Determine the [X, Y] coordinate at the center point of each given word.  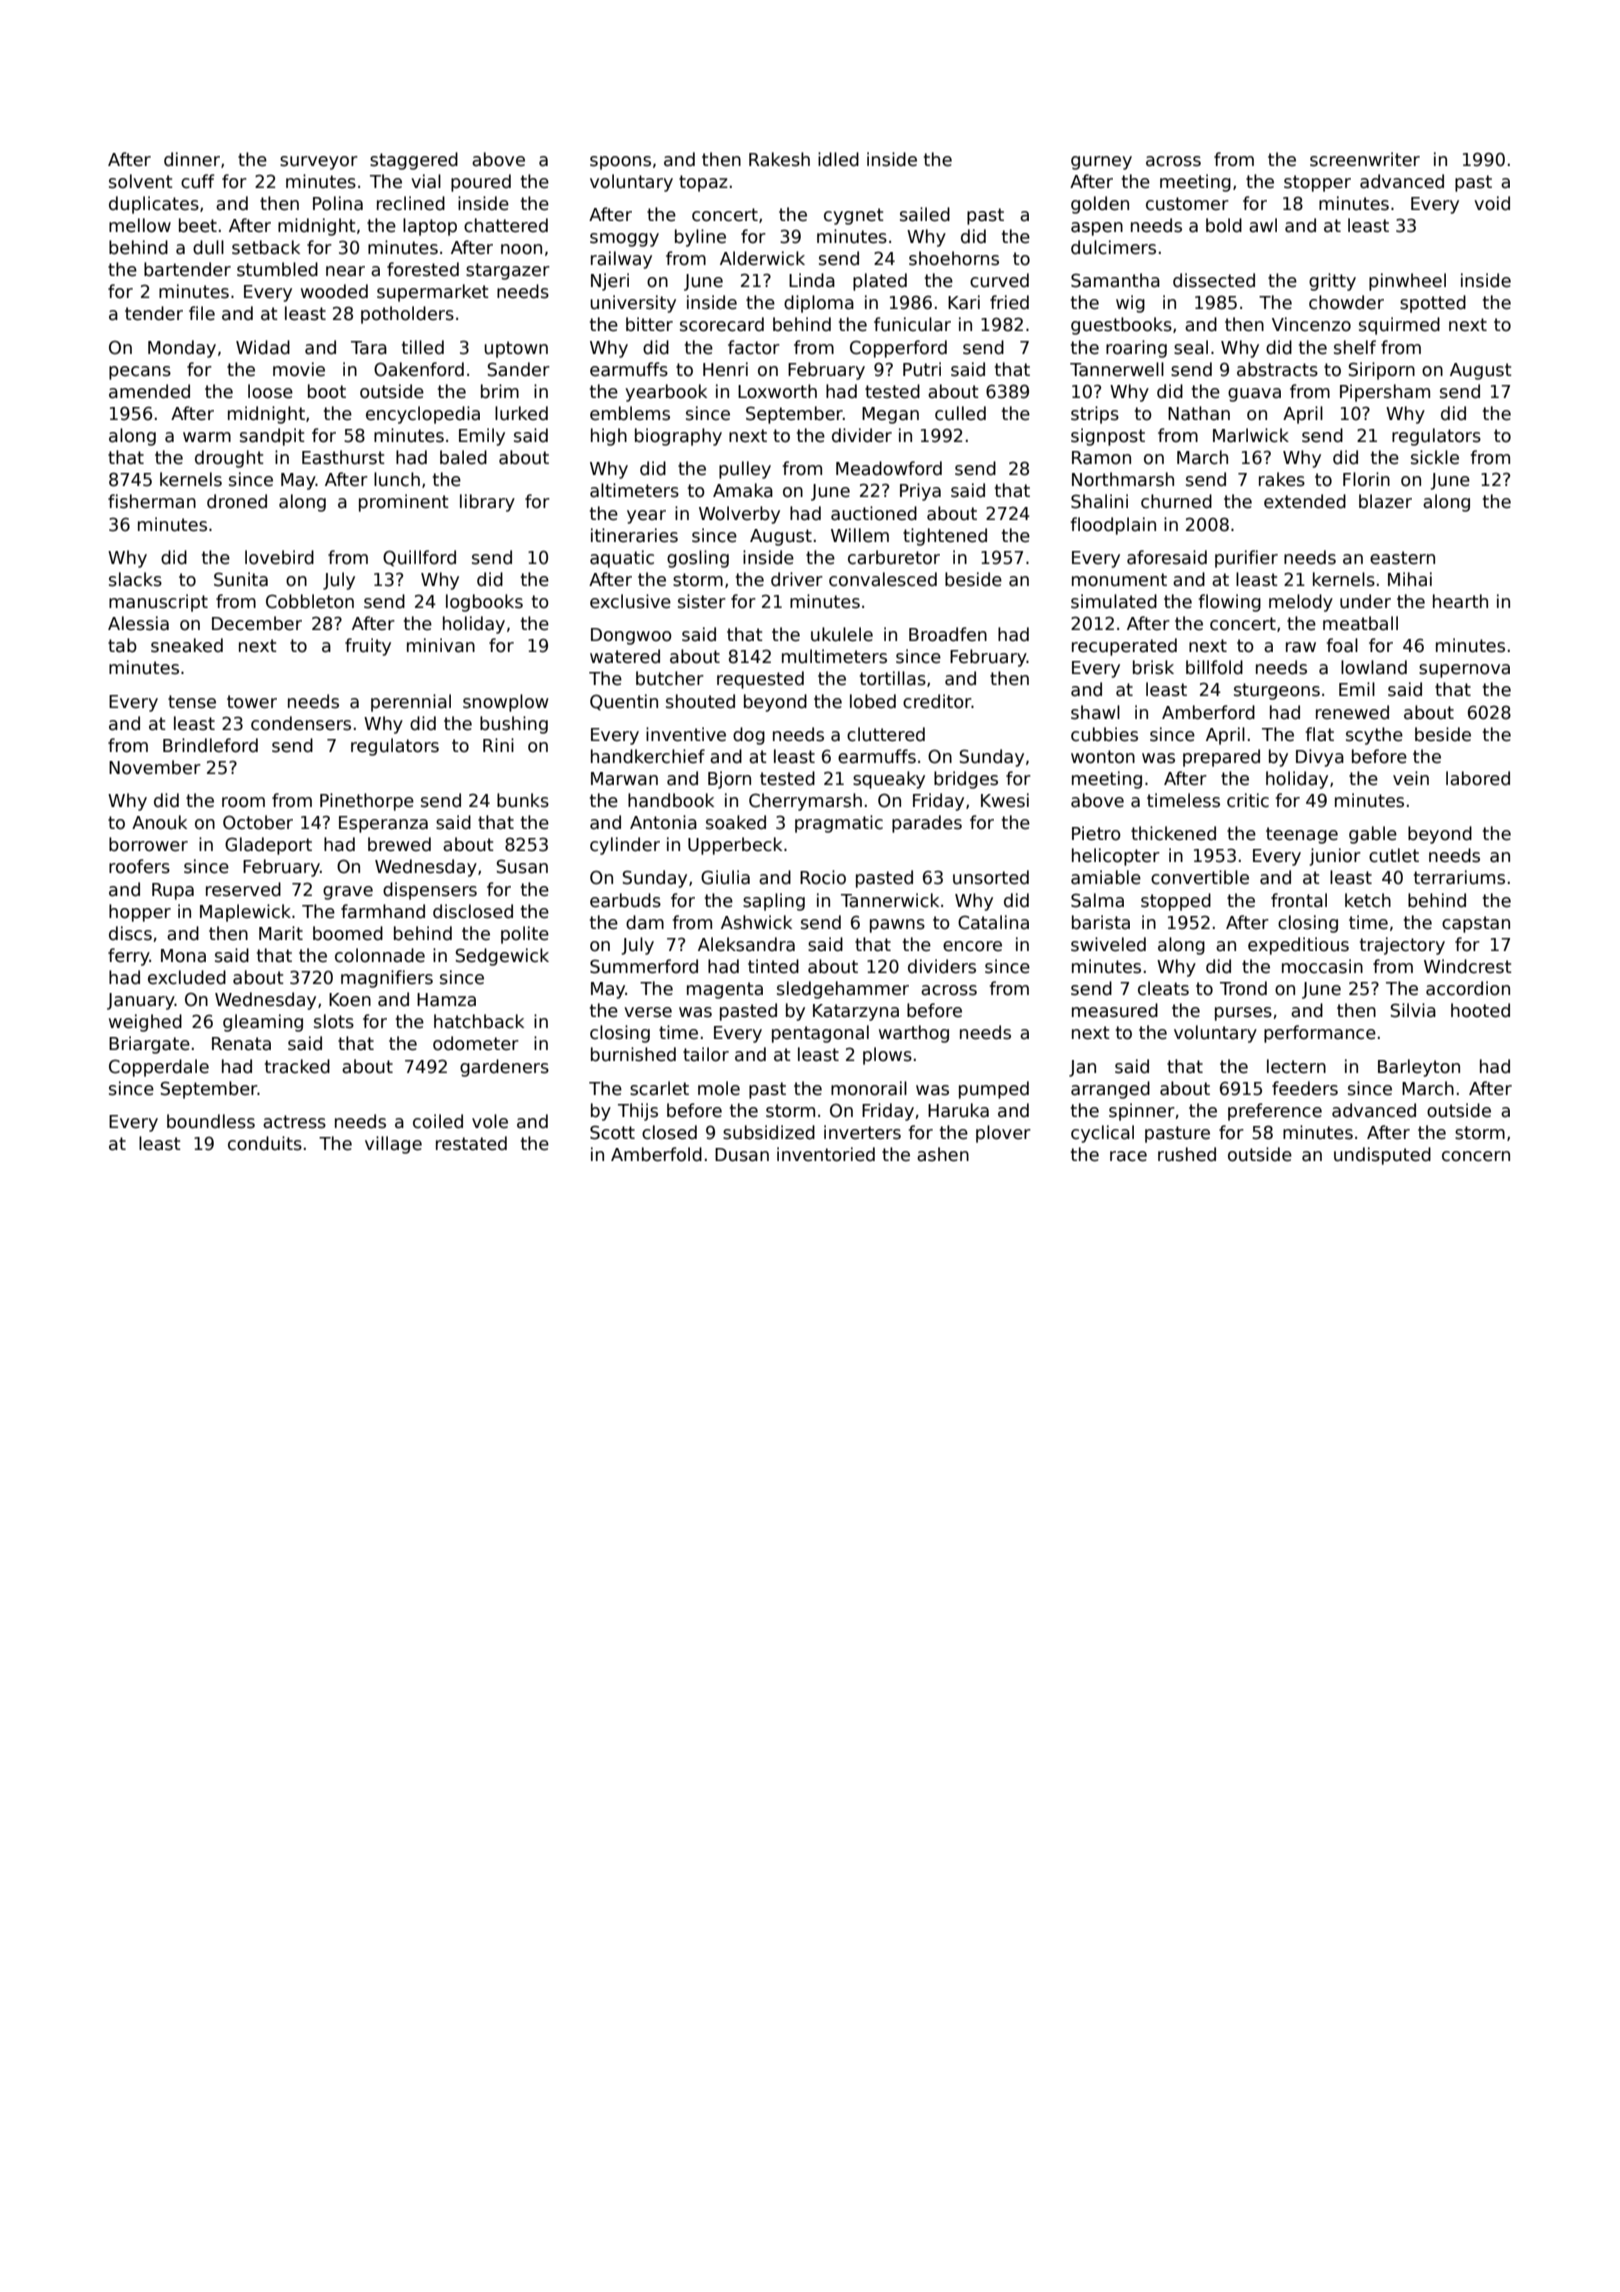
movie [299, 369]
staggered [414, 161]
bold [1224, 225]
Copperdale [159, 1068]
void [1492, 203]
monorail [869, 1088]
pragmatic [839, 824]
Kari [964, 302]
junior [1335, 857]
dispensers [430, 891]
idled [838, 159]
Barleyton [1419, 1068]
